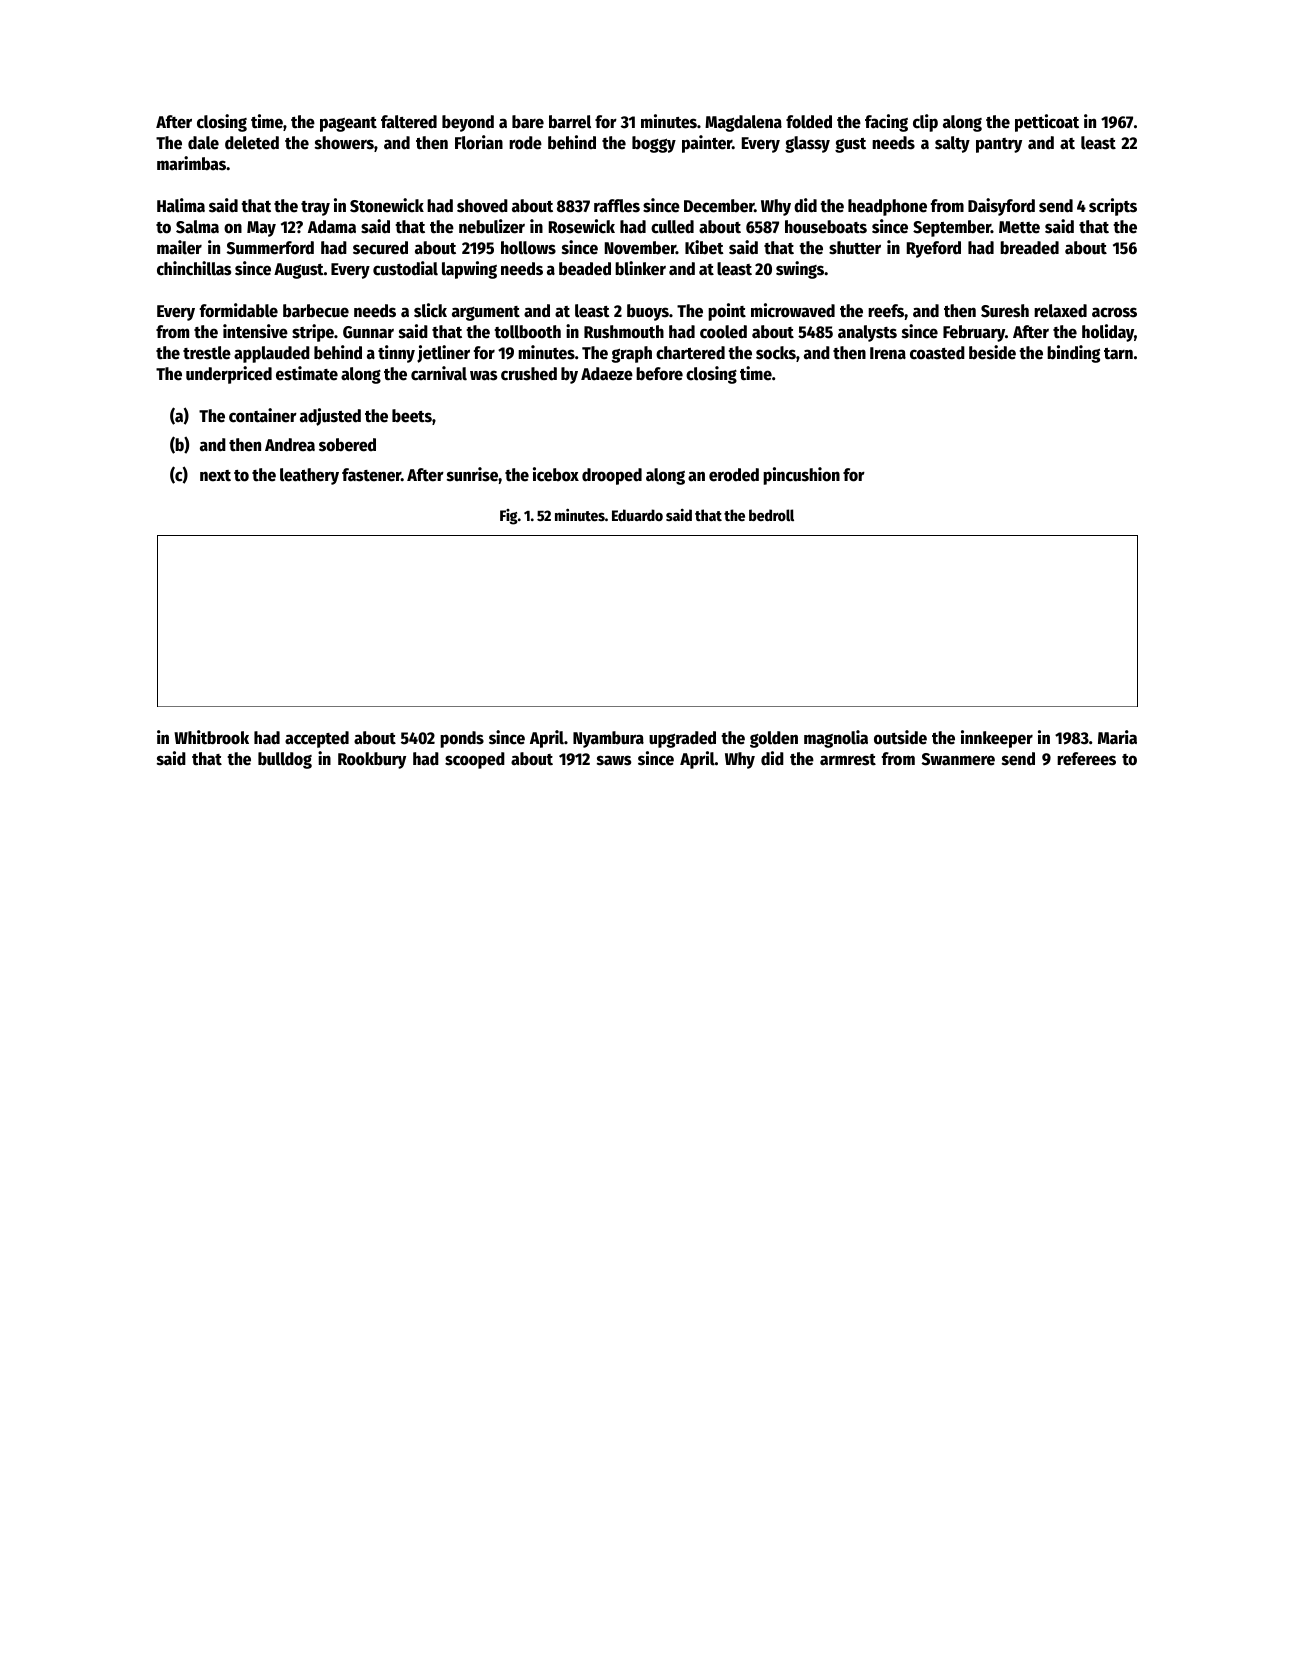 This screenshot has width=1294, height=1675. I want to click on shoved, so click(482, 206).
